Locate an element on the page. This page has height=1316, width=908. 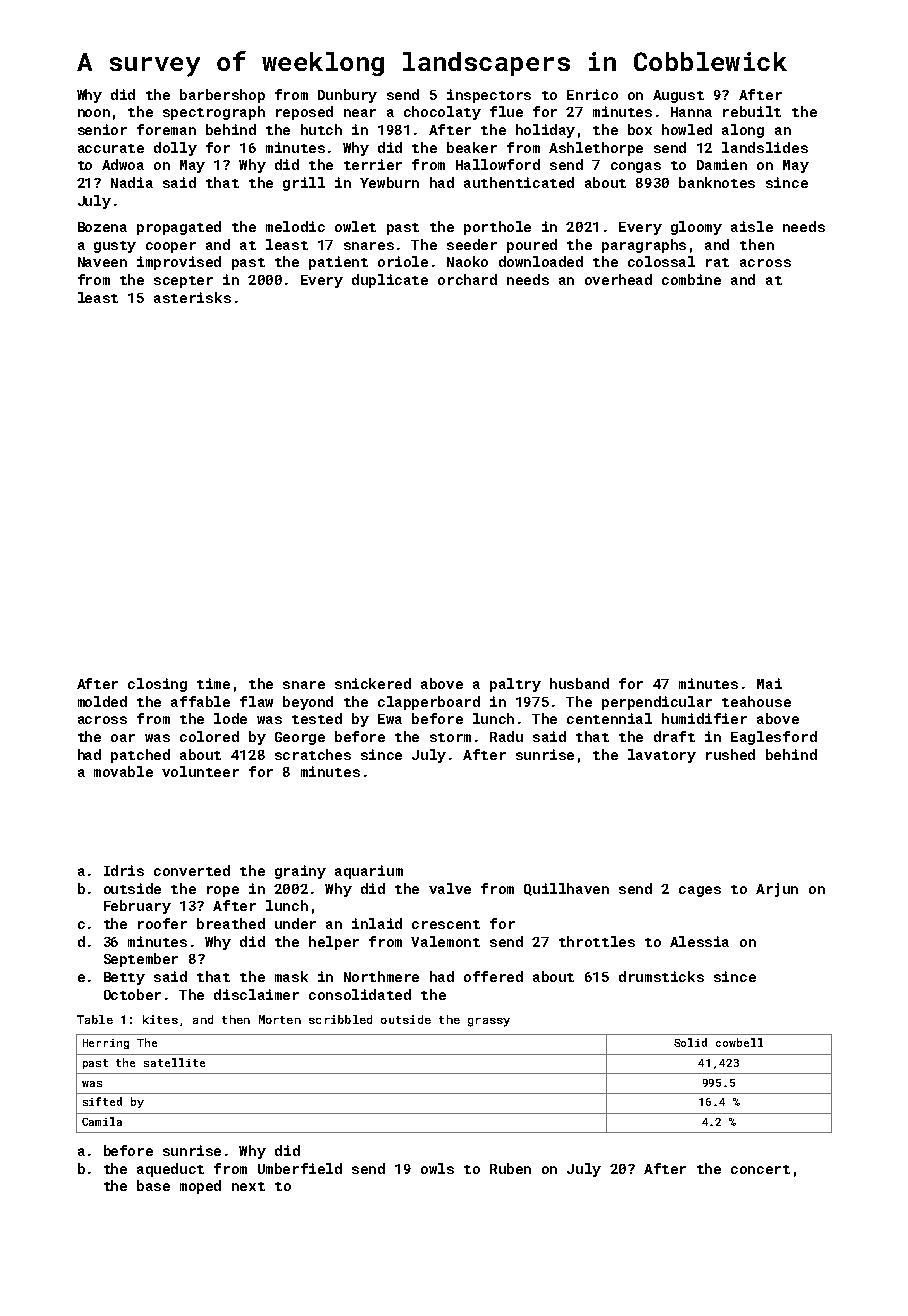
asterisks is located at coordinates (192, 297).
